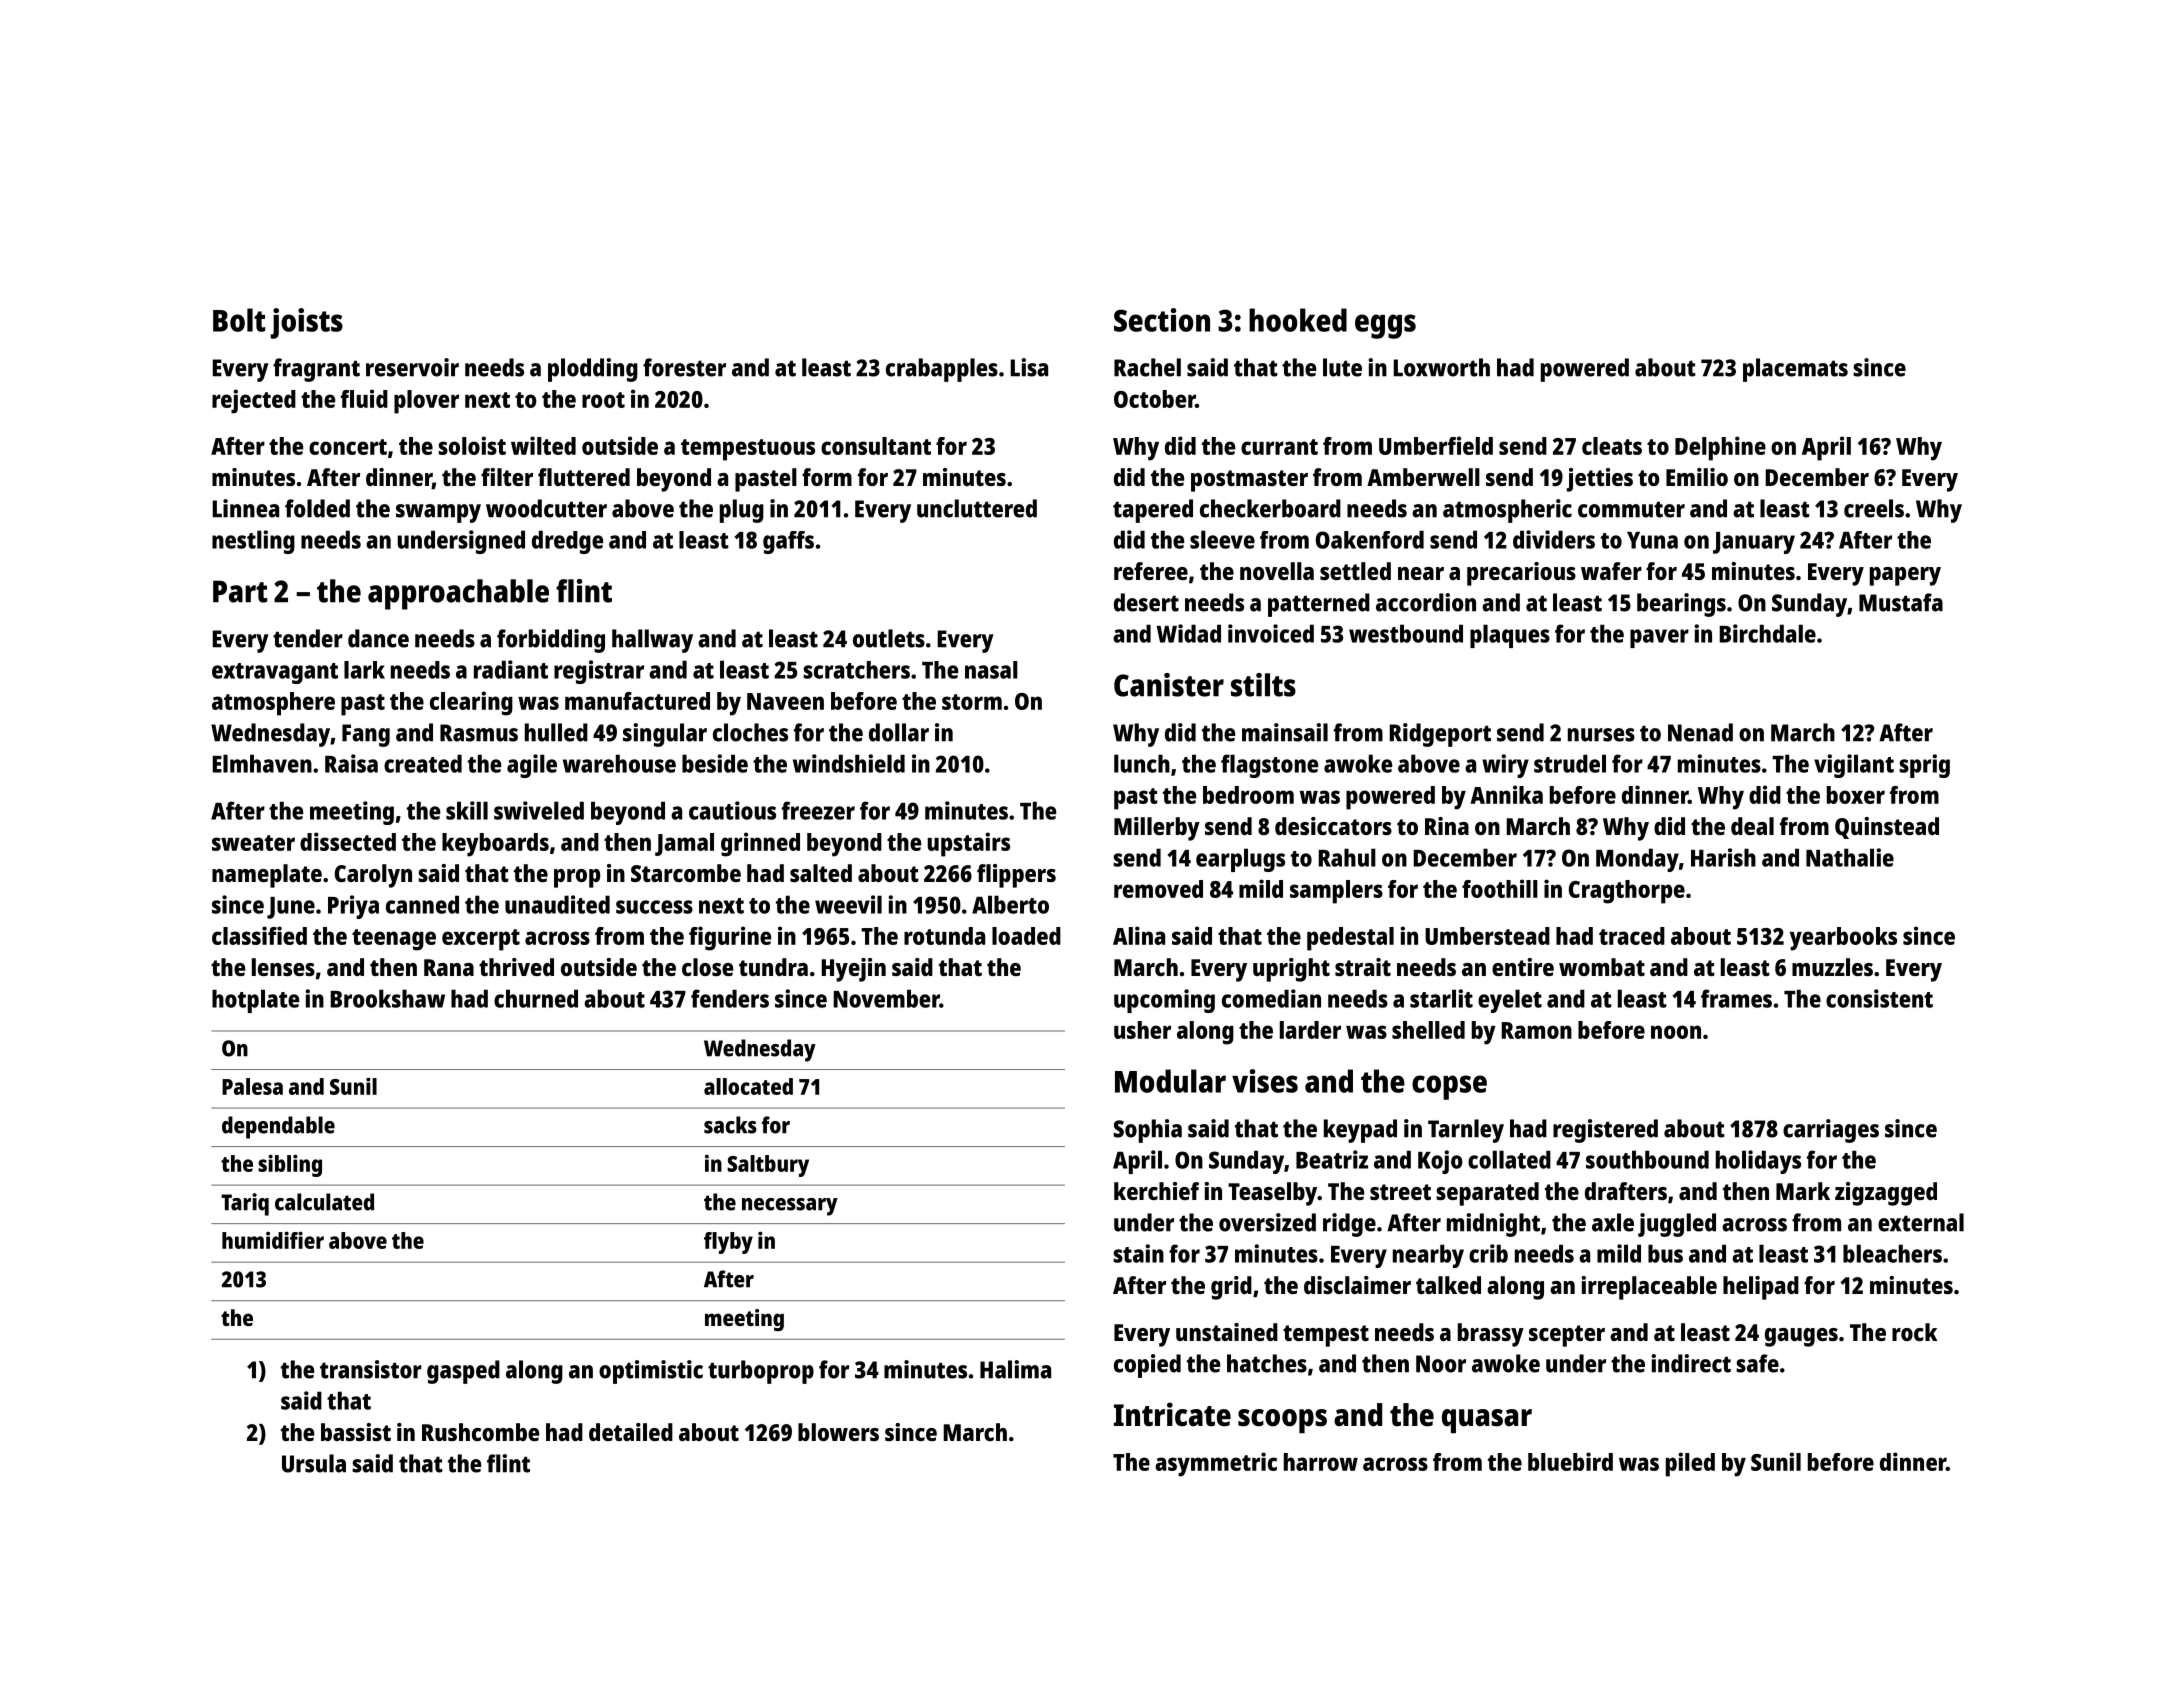  Describe the element at coordinates (1162, 320) in the image. I see `Section` at that location.
